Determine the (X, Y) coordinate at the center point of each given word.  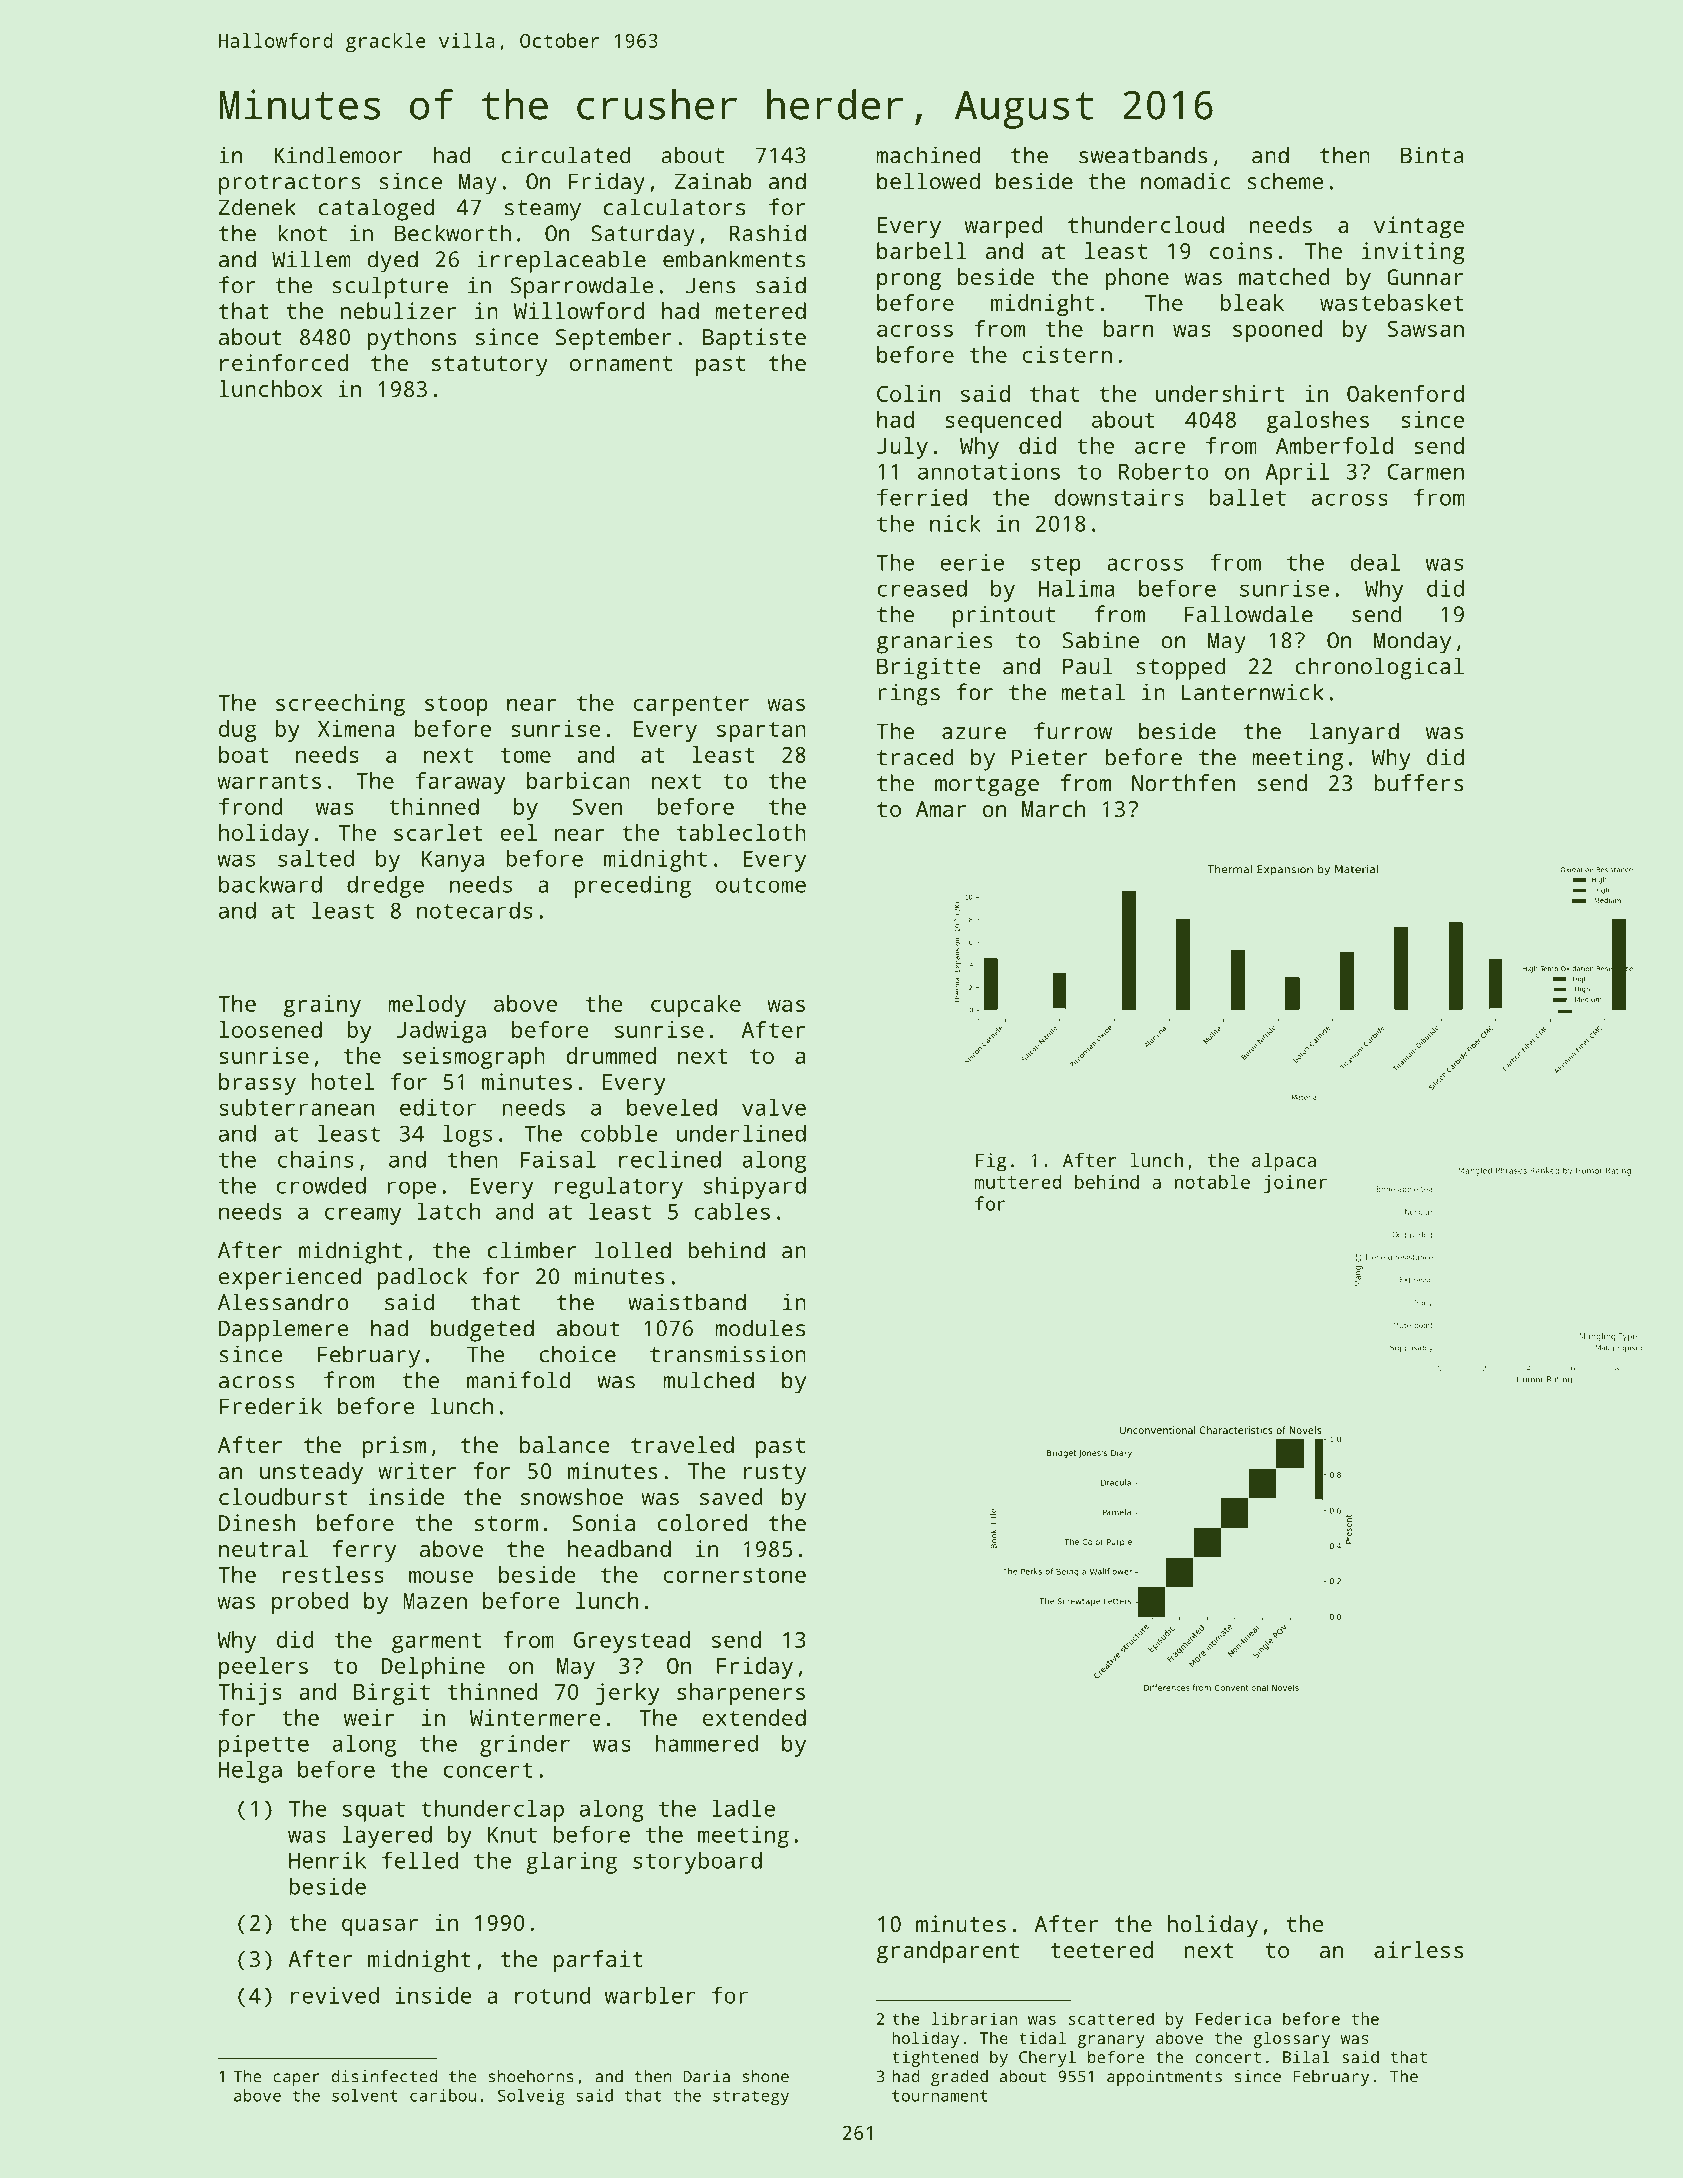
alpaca (1284, 1162)
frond (250, 806)
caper (296, 2079)
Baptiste (754, 339)
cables (732, 1211)
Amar (941, 809)
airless (1418, 1949)
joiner (1295, 1184)
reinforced (284, 362)
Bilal (1306, 2056)
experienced (290, 1278)
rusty (775, 1474)
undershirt (1220, 393)
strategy (751, 2098)
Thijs (250, 1694)
